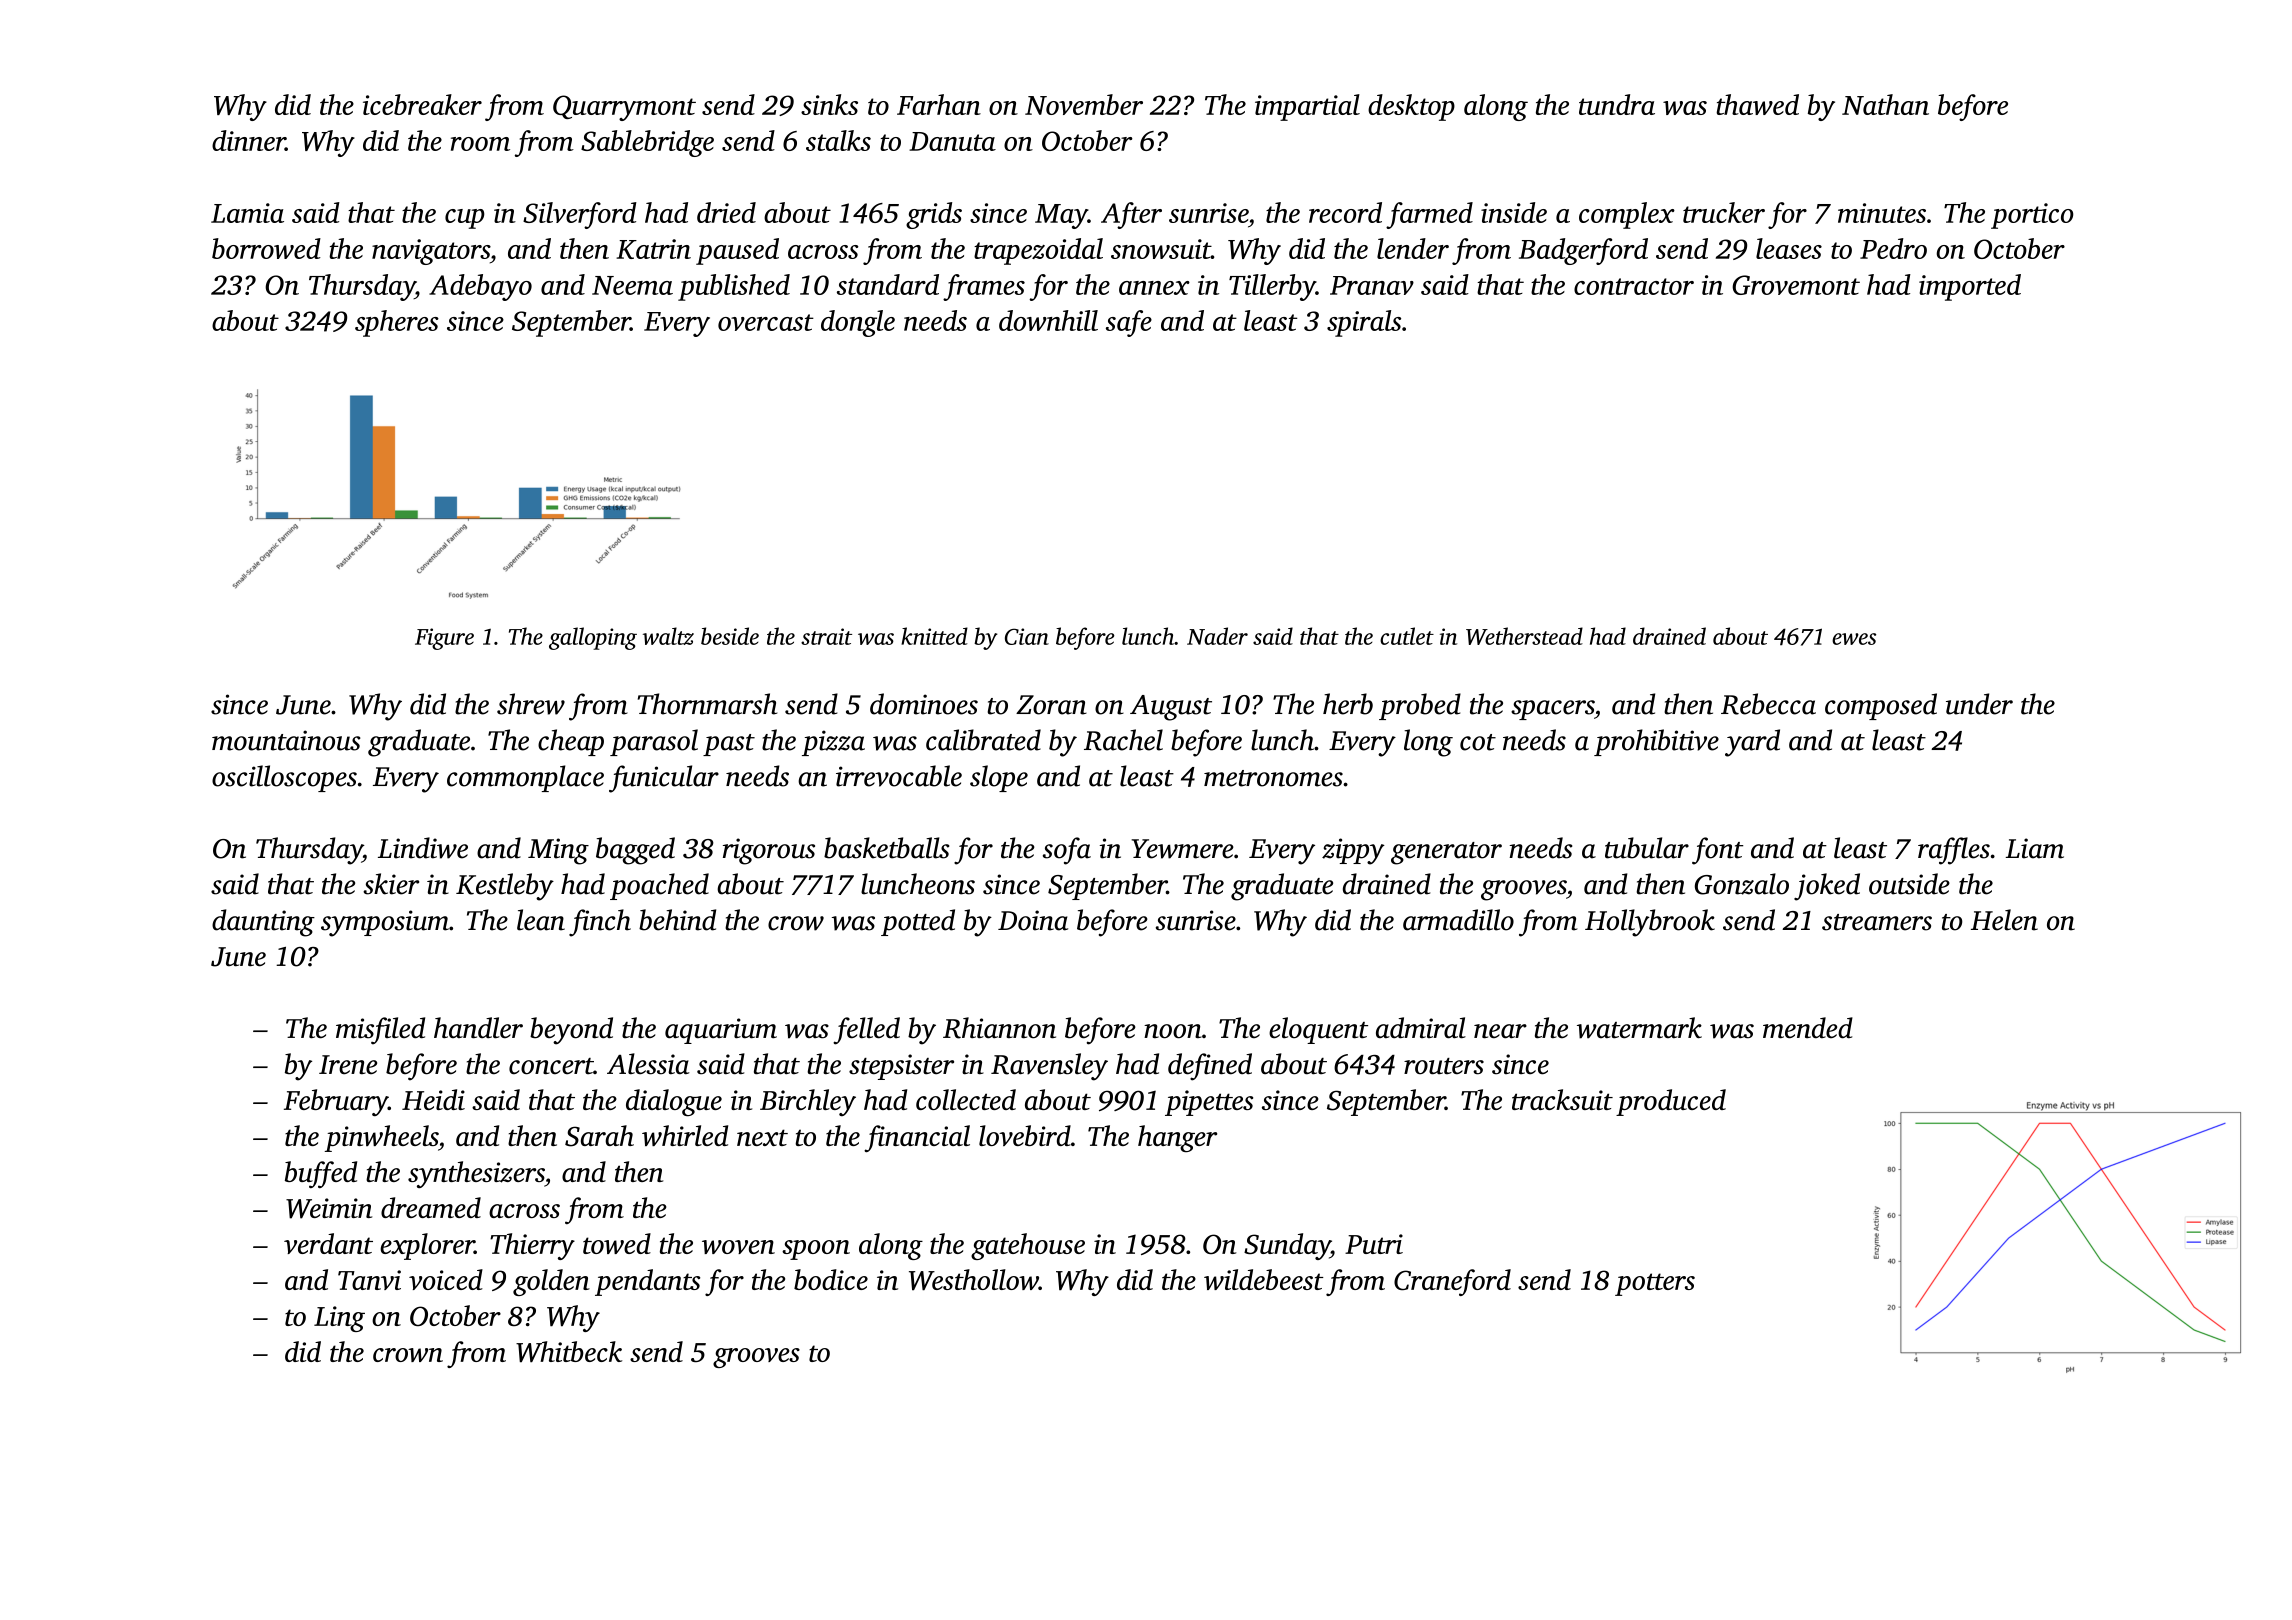 The width and height of the screenshot is (2292, 1620). I want to click on grids, so click(934, 215).
